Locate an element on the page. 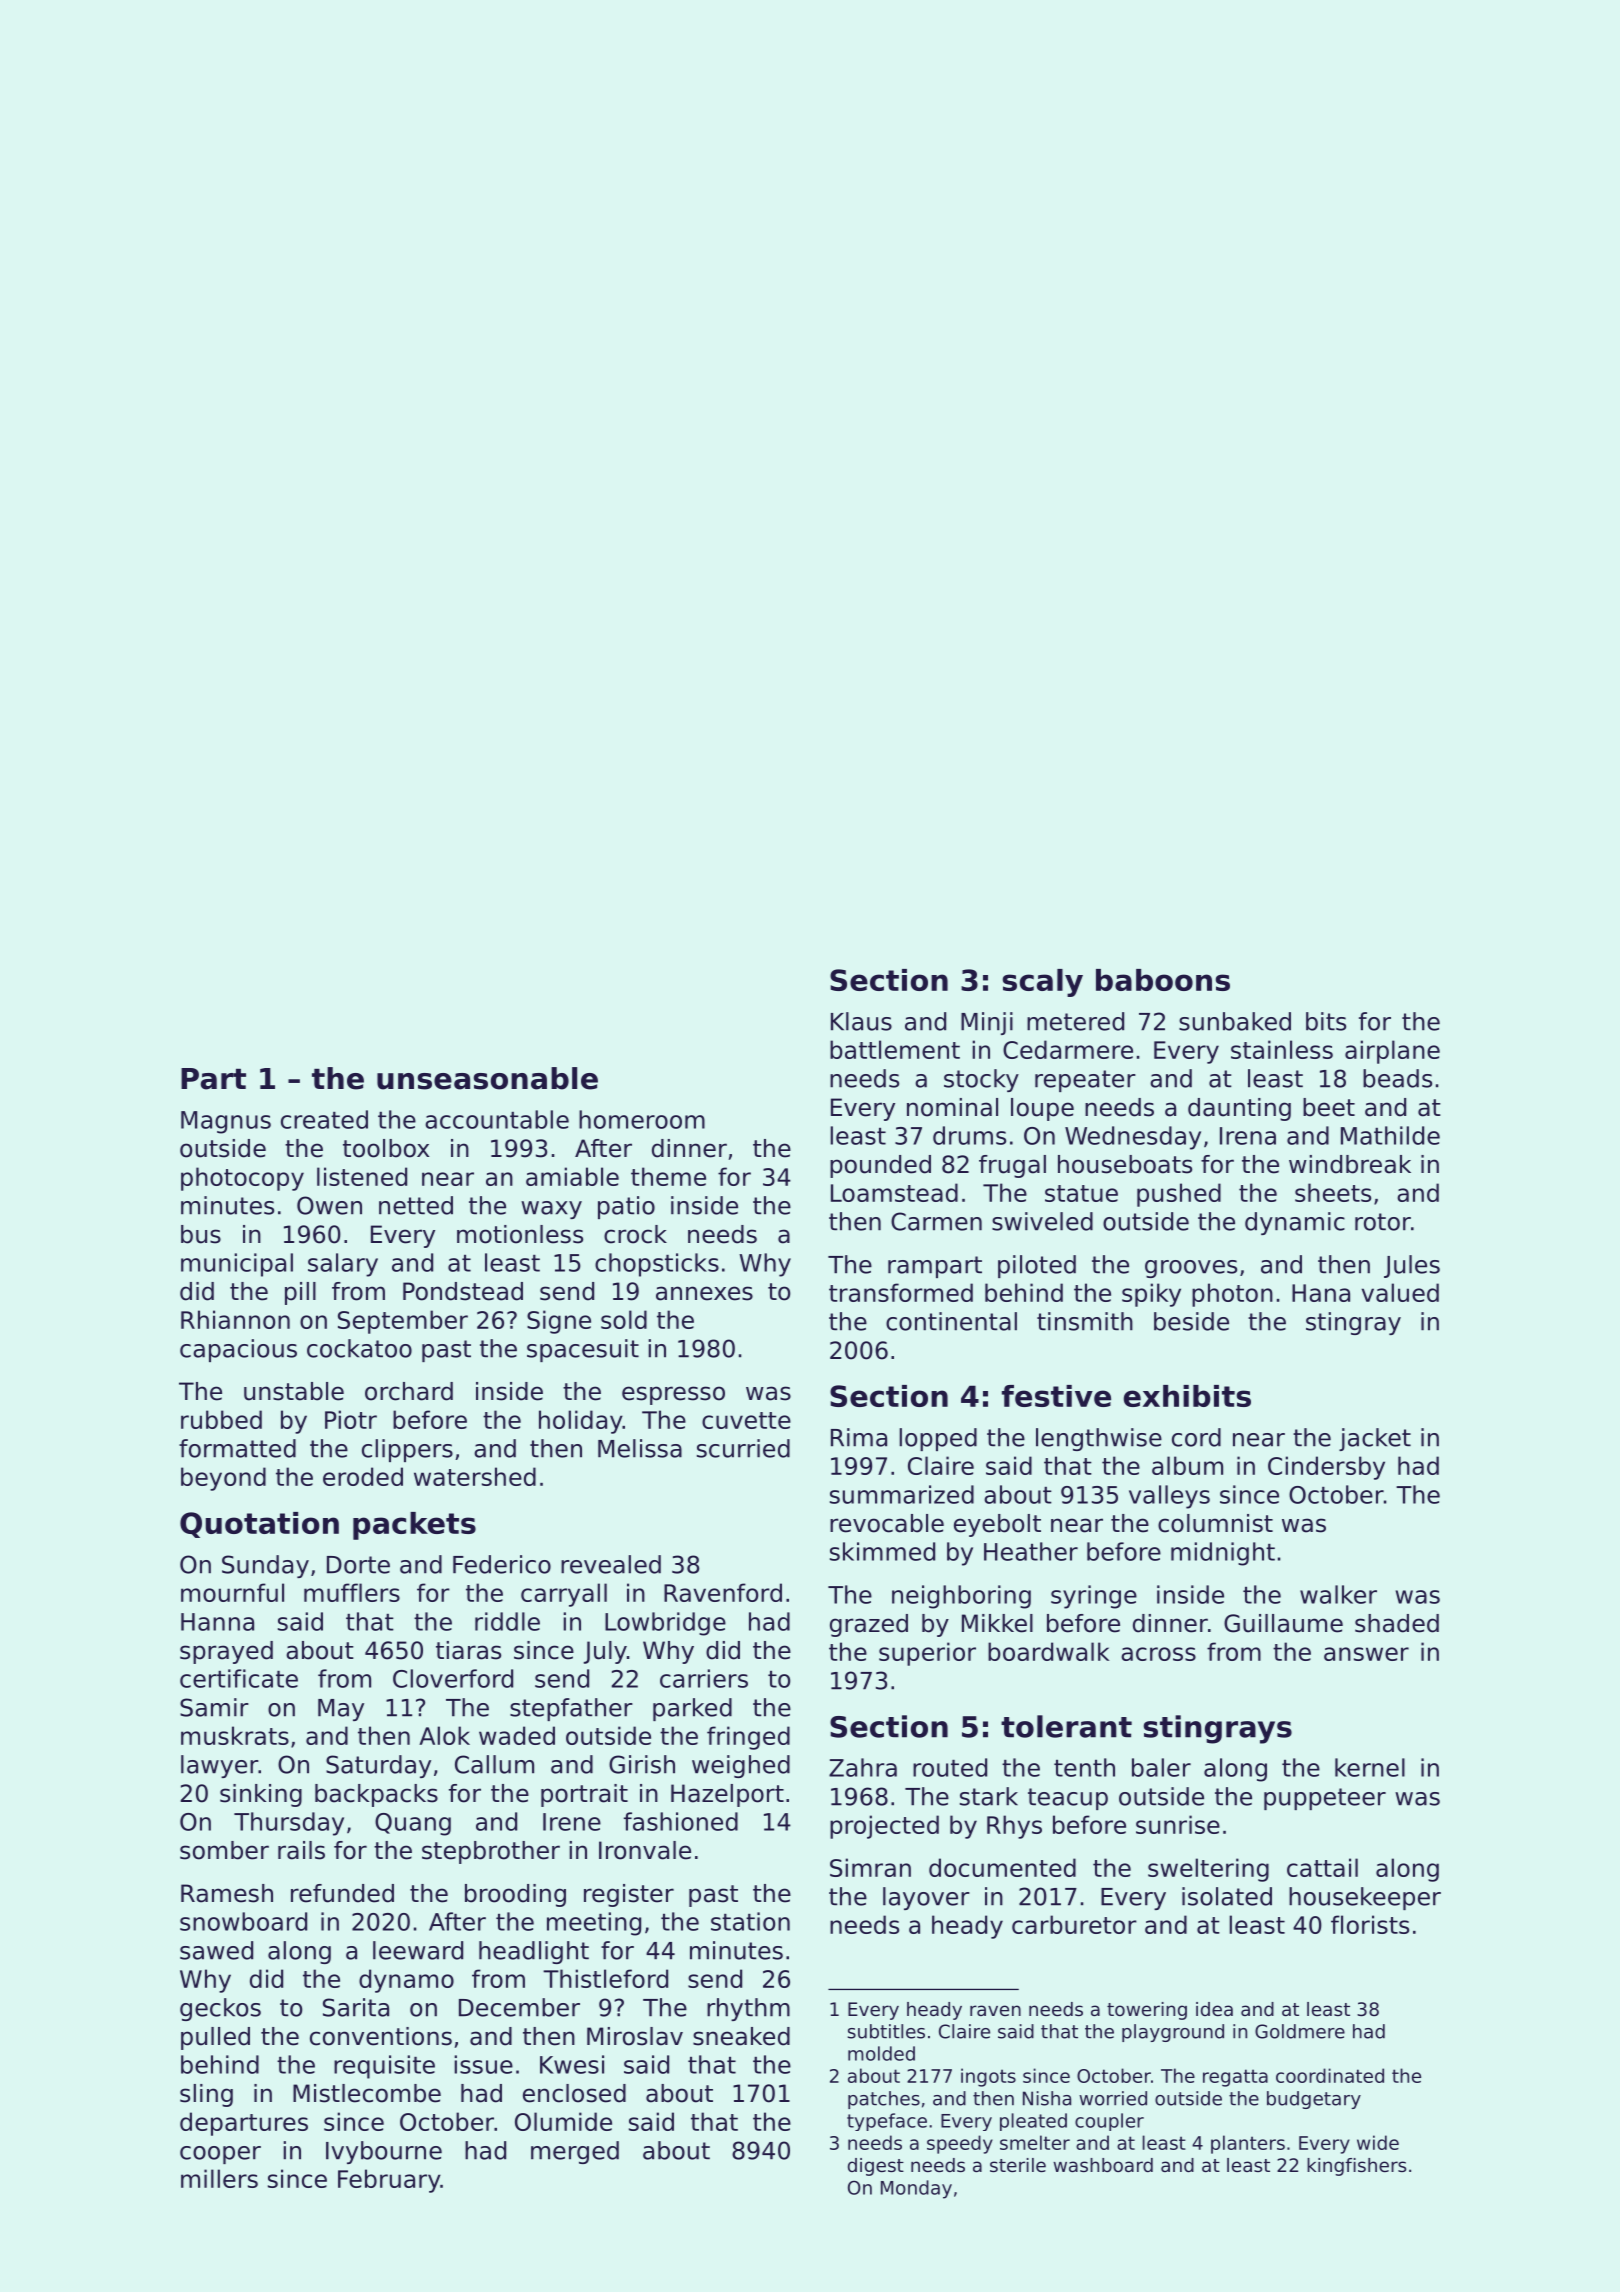  Monday is located at coordinates (916, 2189).
